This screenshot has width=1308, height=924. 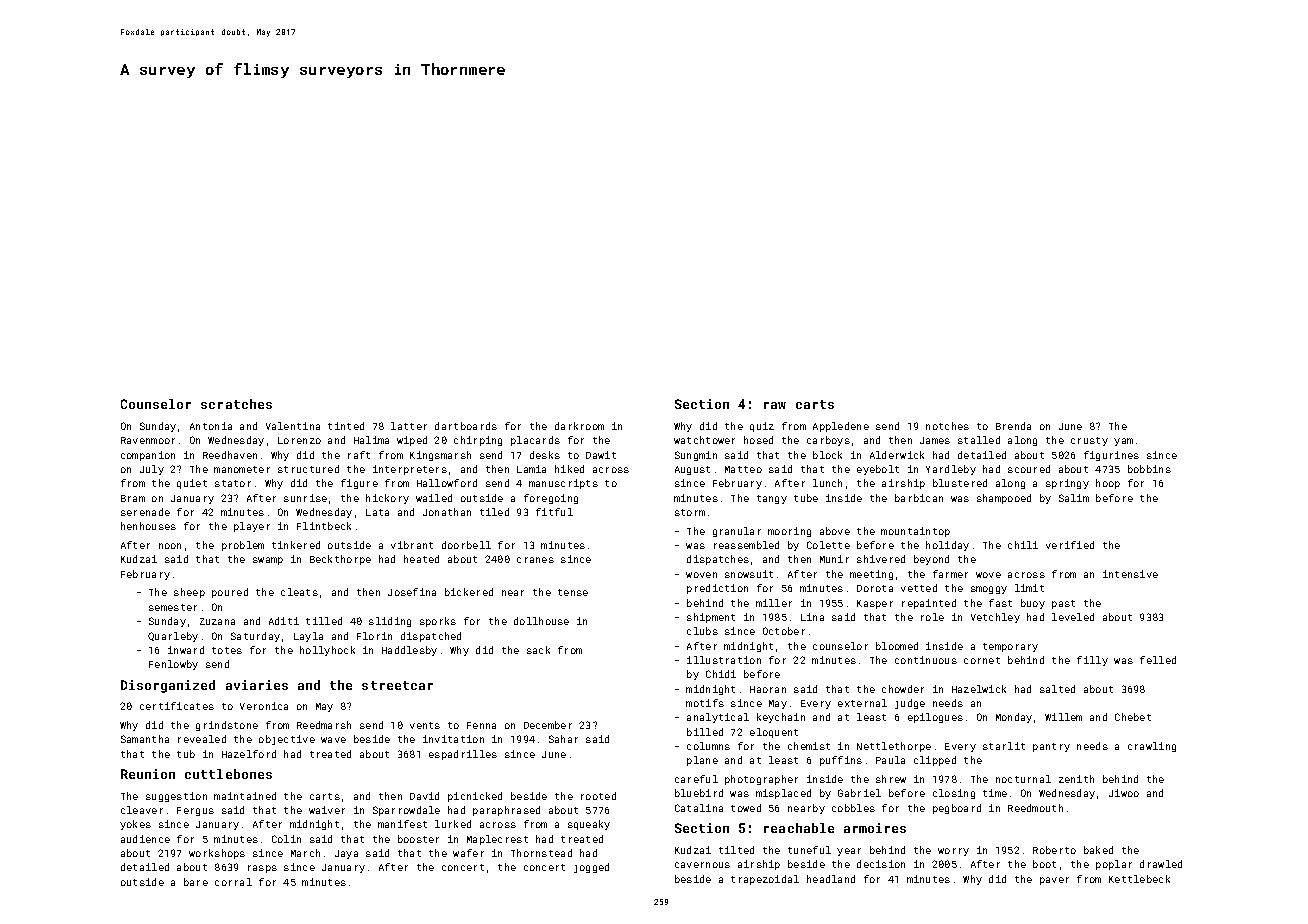 What do you see at coordinates (196, 882) in the screenshot?
I see `bare` at bounding box center [196, 882].
